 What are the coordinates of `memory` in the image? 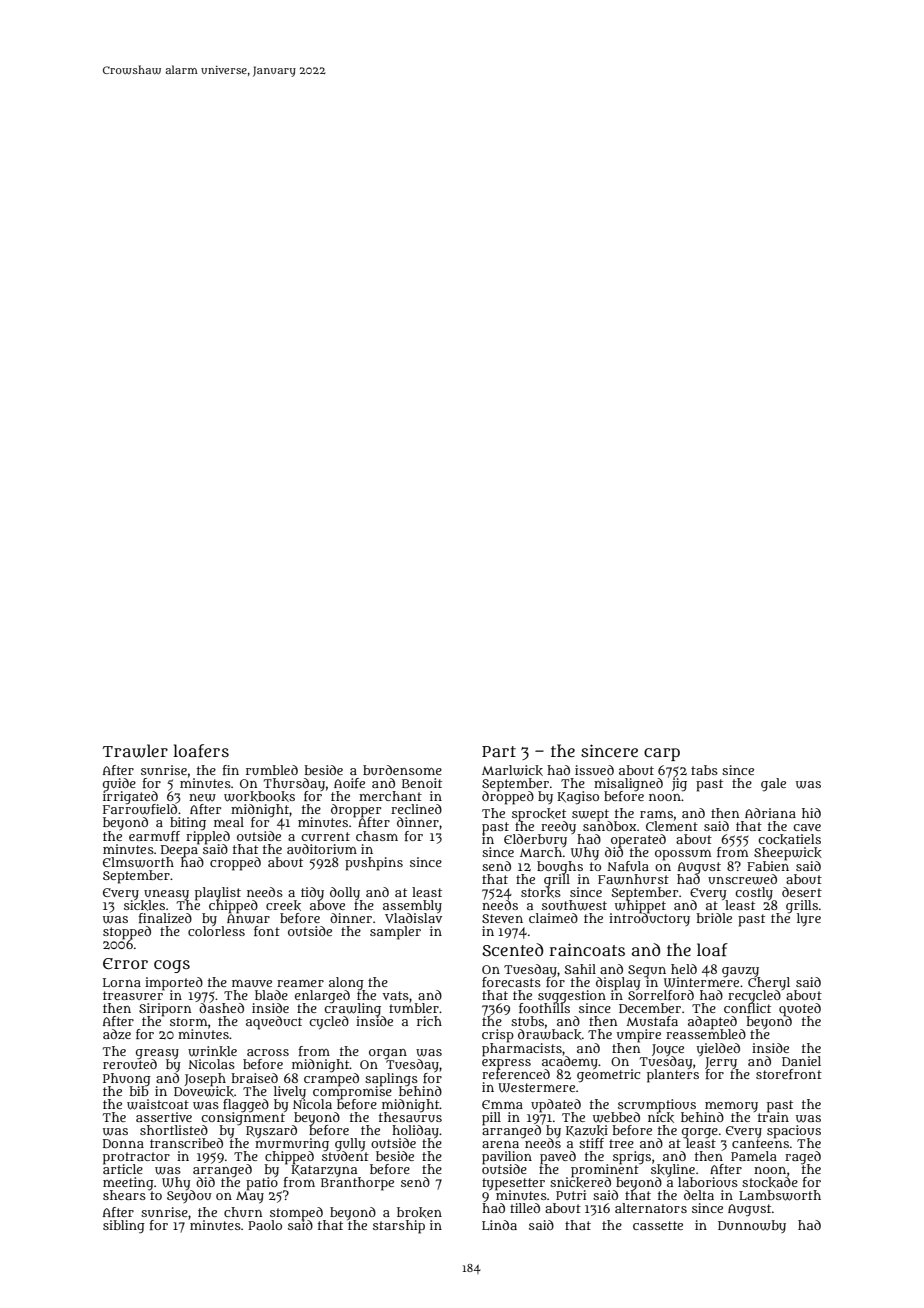 It's located at (731, 1107).
